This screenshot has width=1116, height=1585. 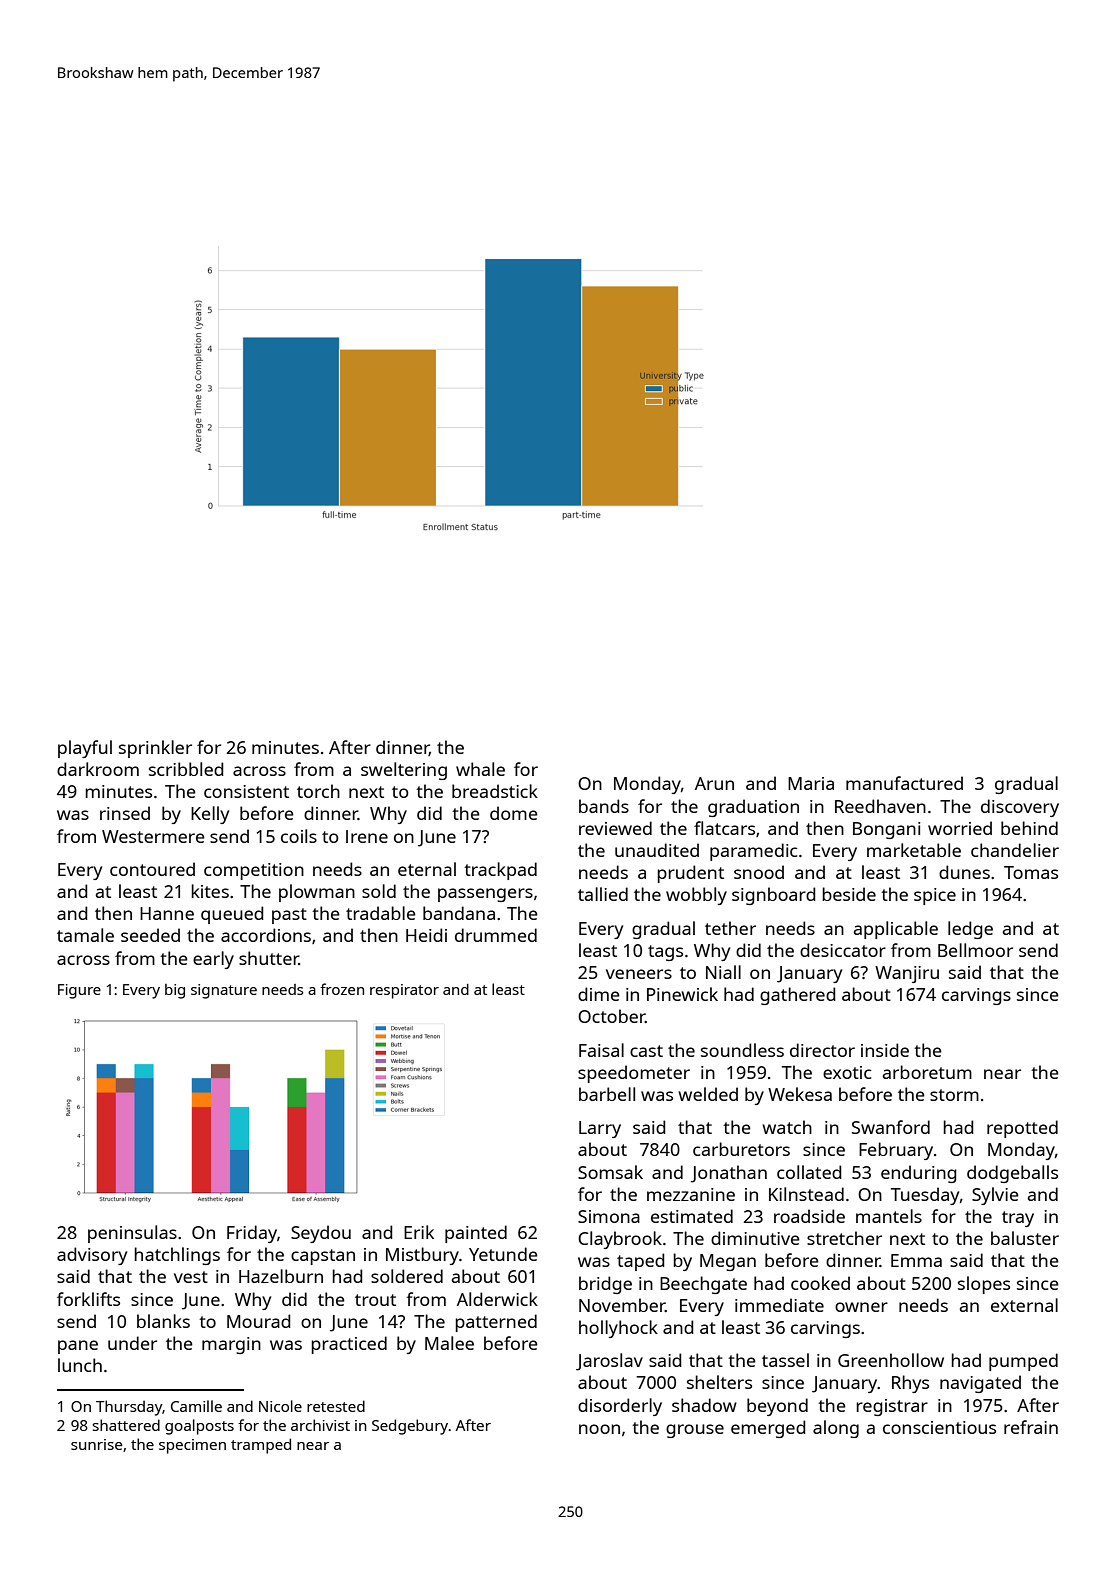 What do you see at coordinates (904, 783) in the screenshot?
I see `manufactured` at bounding box center [904, 783].
